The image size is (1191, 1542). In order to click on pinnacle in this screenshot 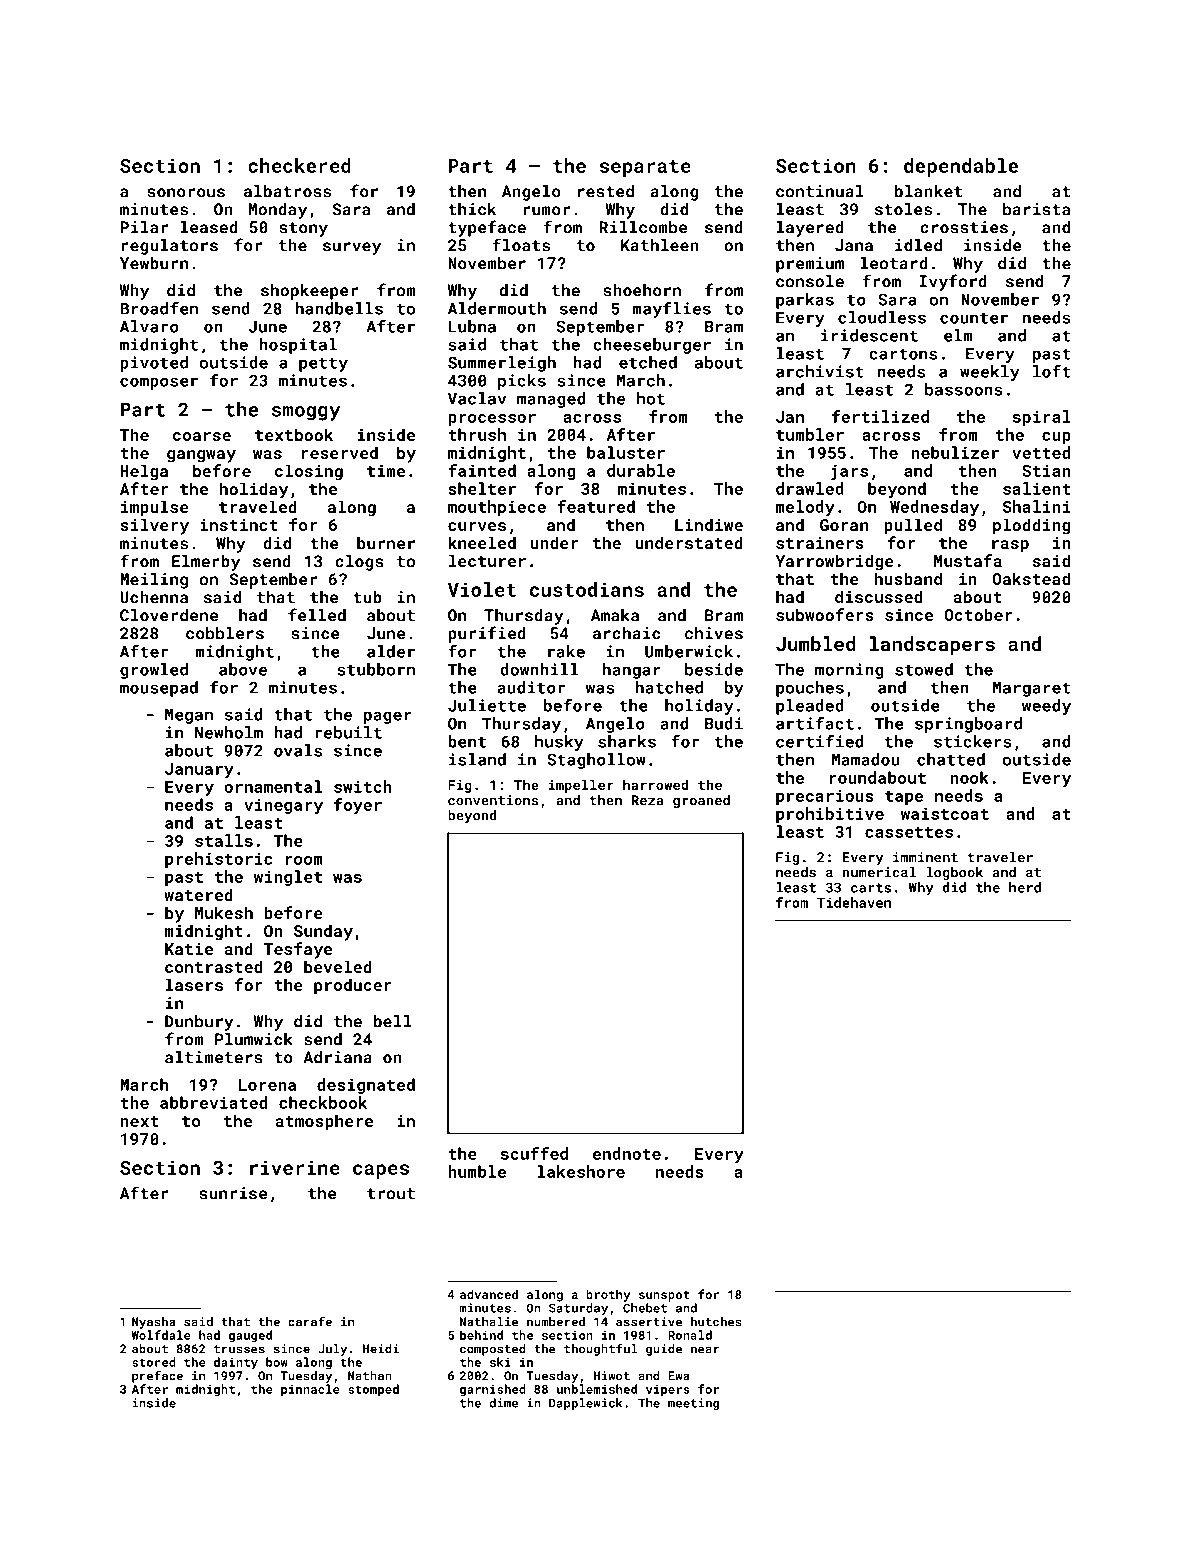, I will do `click(310, 1390)`.
